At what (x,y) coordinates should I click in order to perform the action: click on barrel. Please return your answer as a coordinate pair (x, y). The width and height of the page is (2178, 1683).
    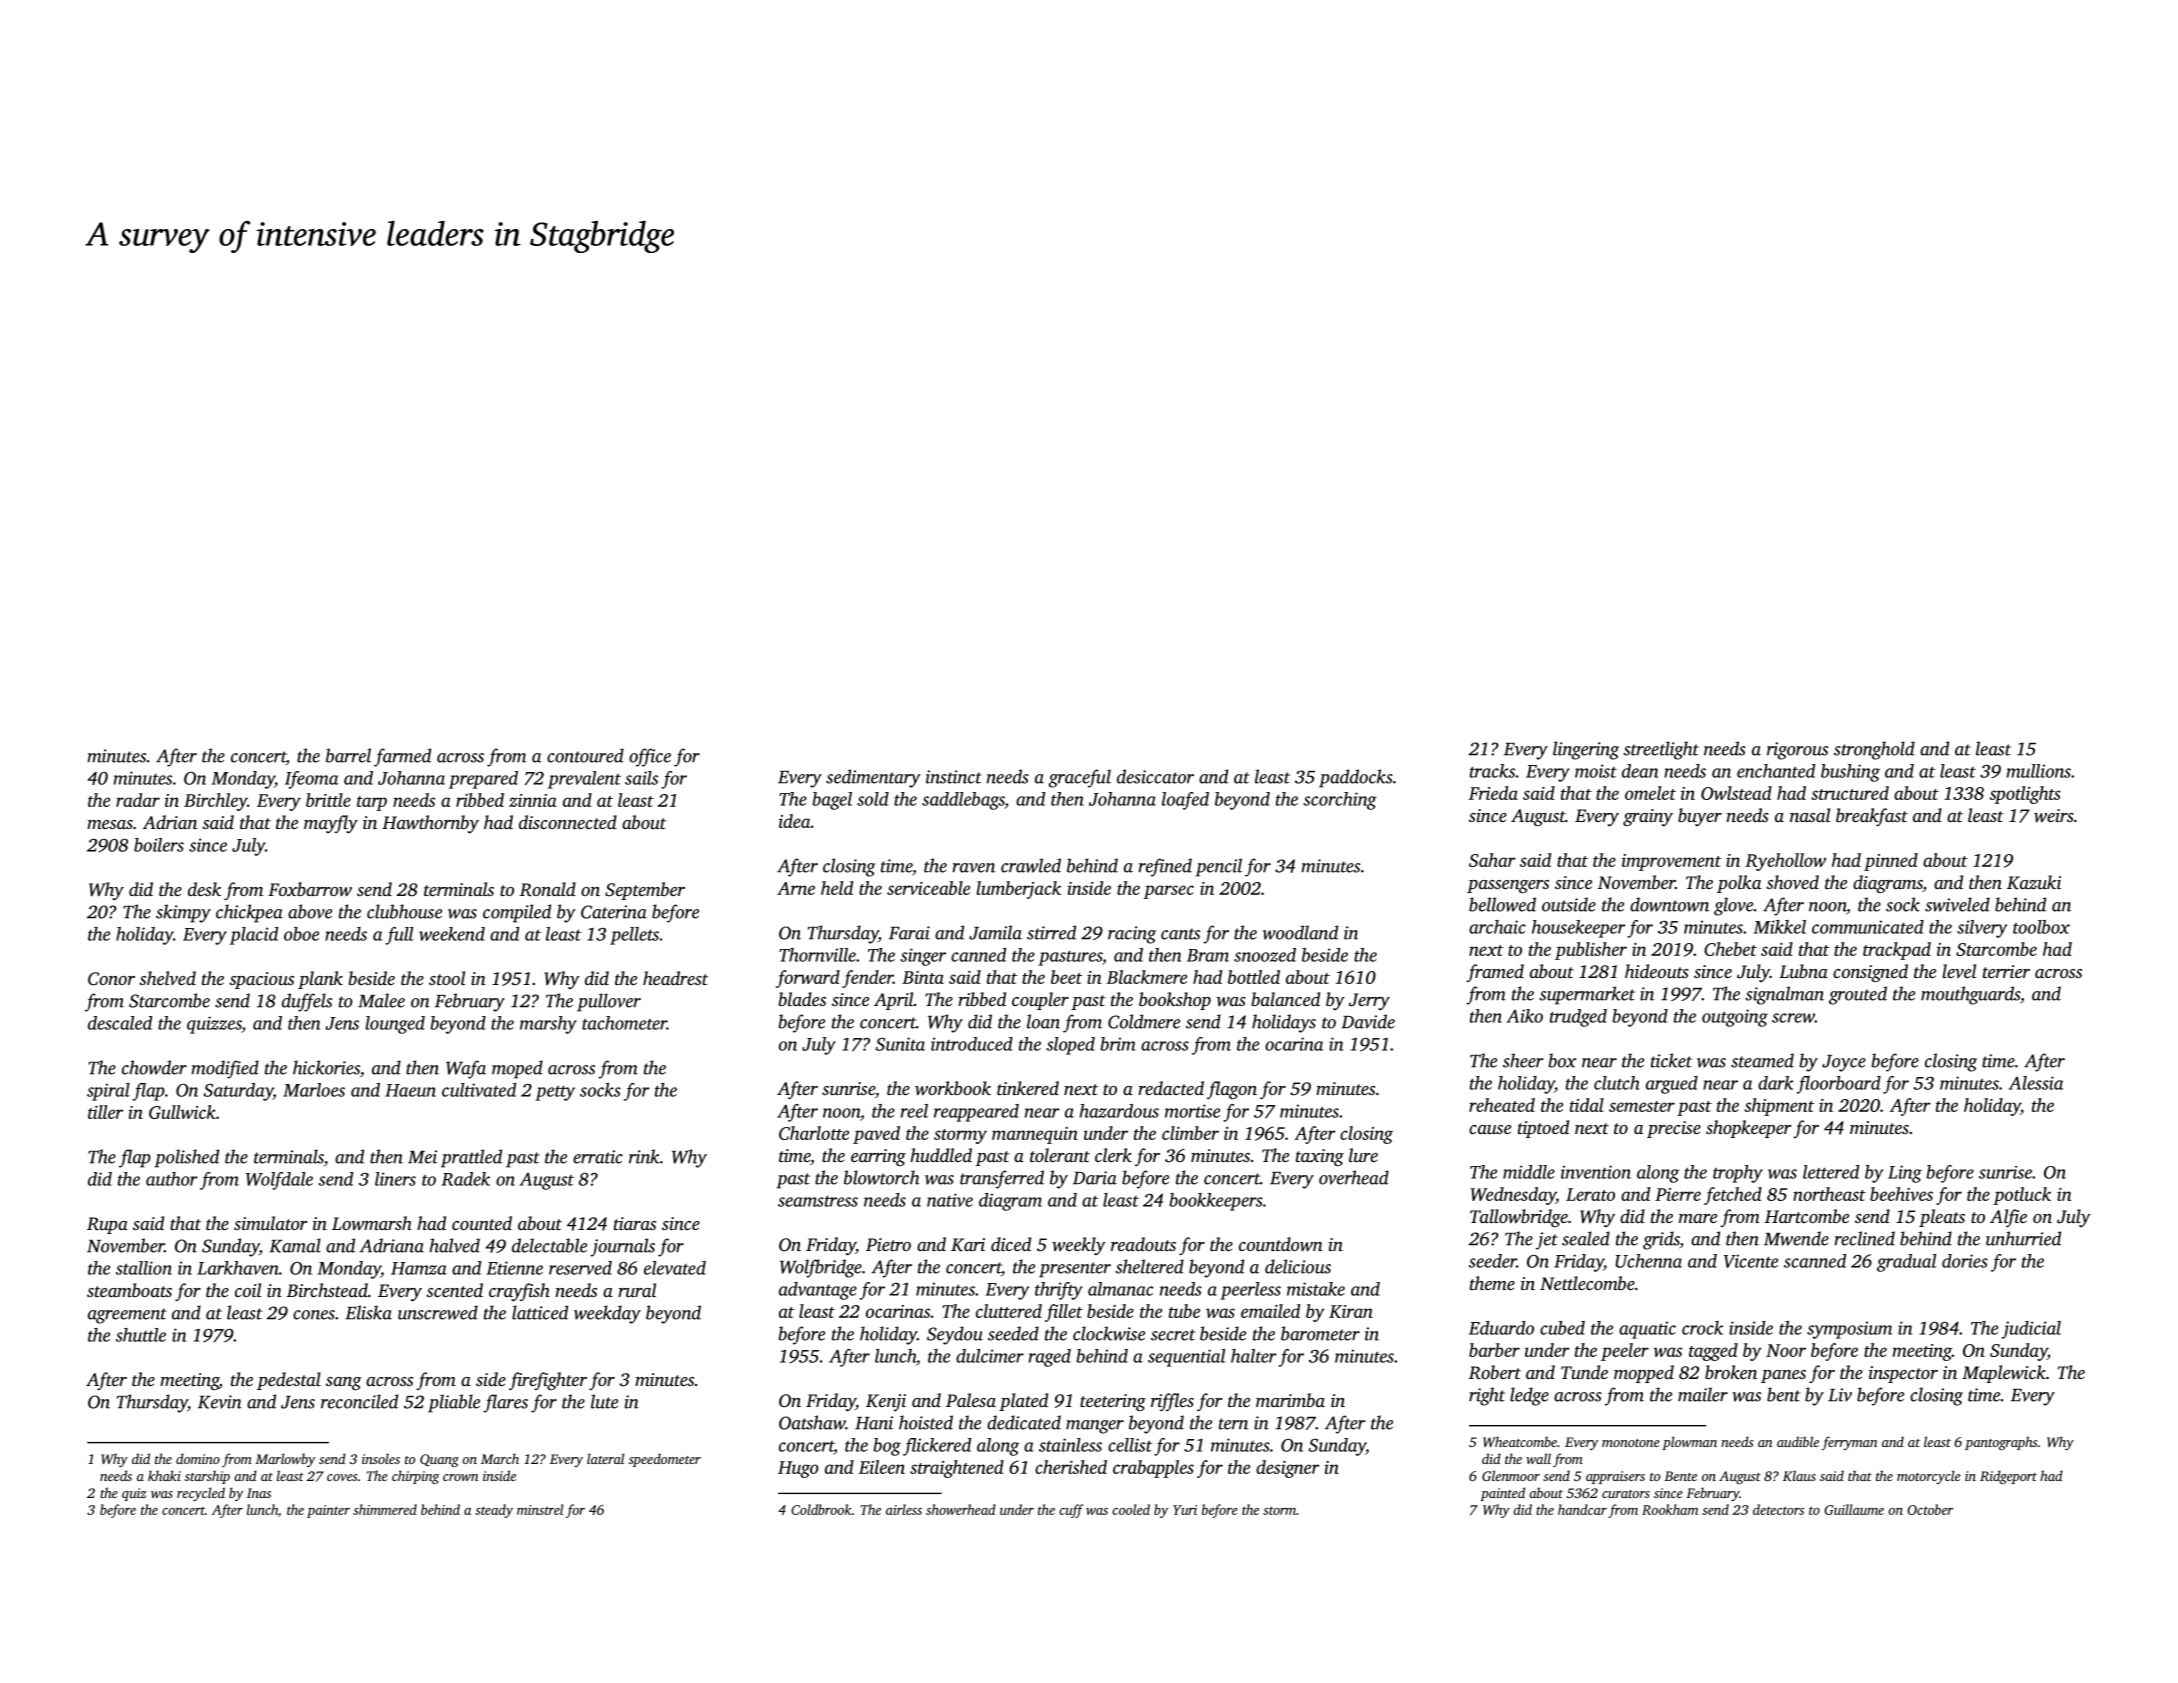
    Looking at the image, I should click on (348, 755).
